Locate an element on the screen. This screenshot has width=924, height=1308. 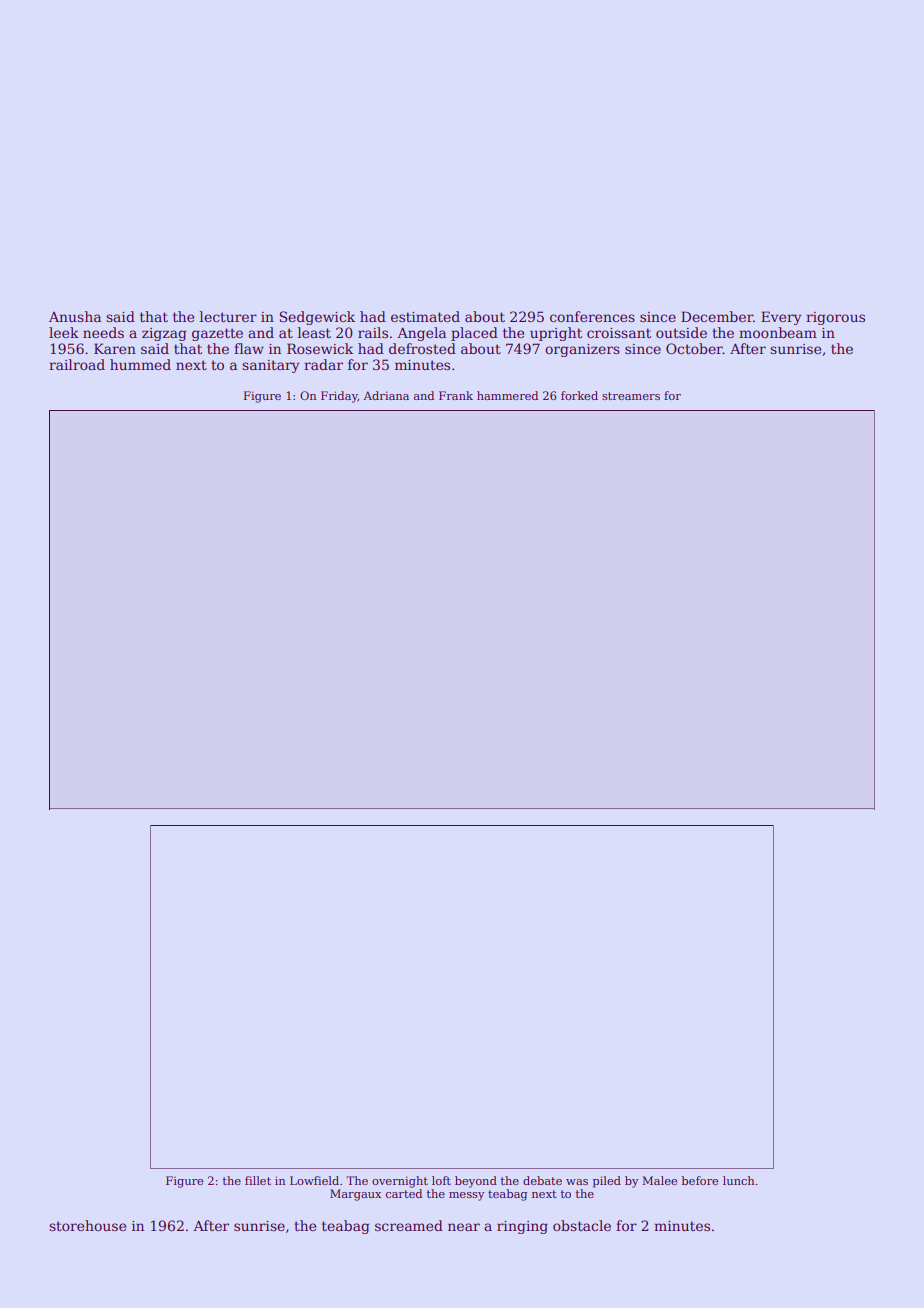
before is located at coordinates (700, 1180).
